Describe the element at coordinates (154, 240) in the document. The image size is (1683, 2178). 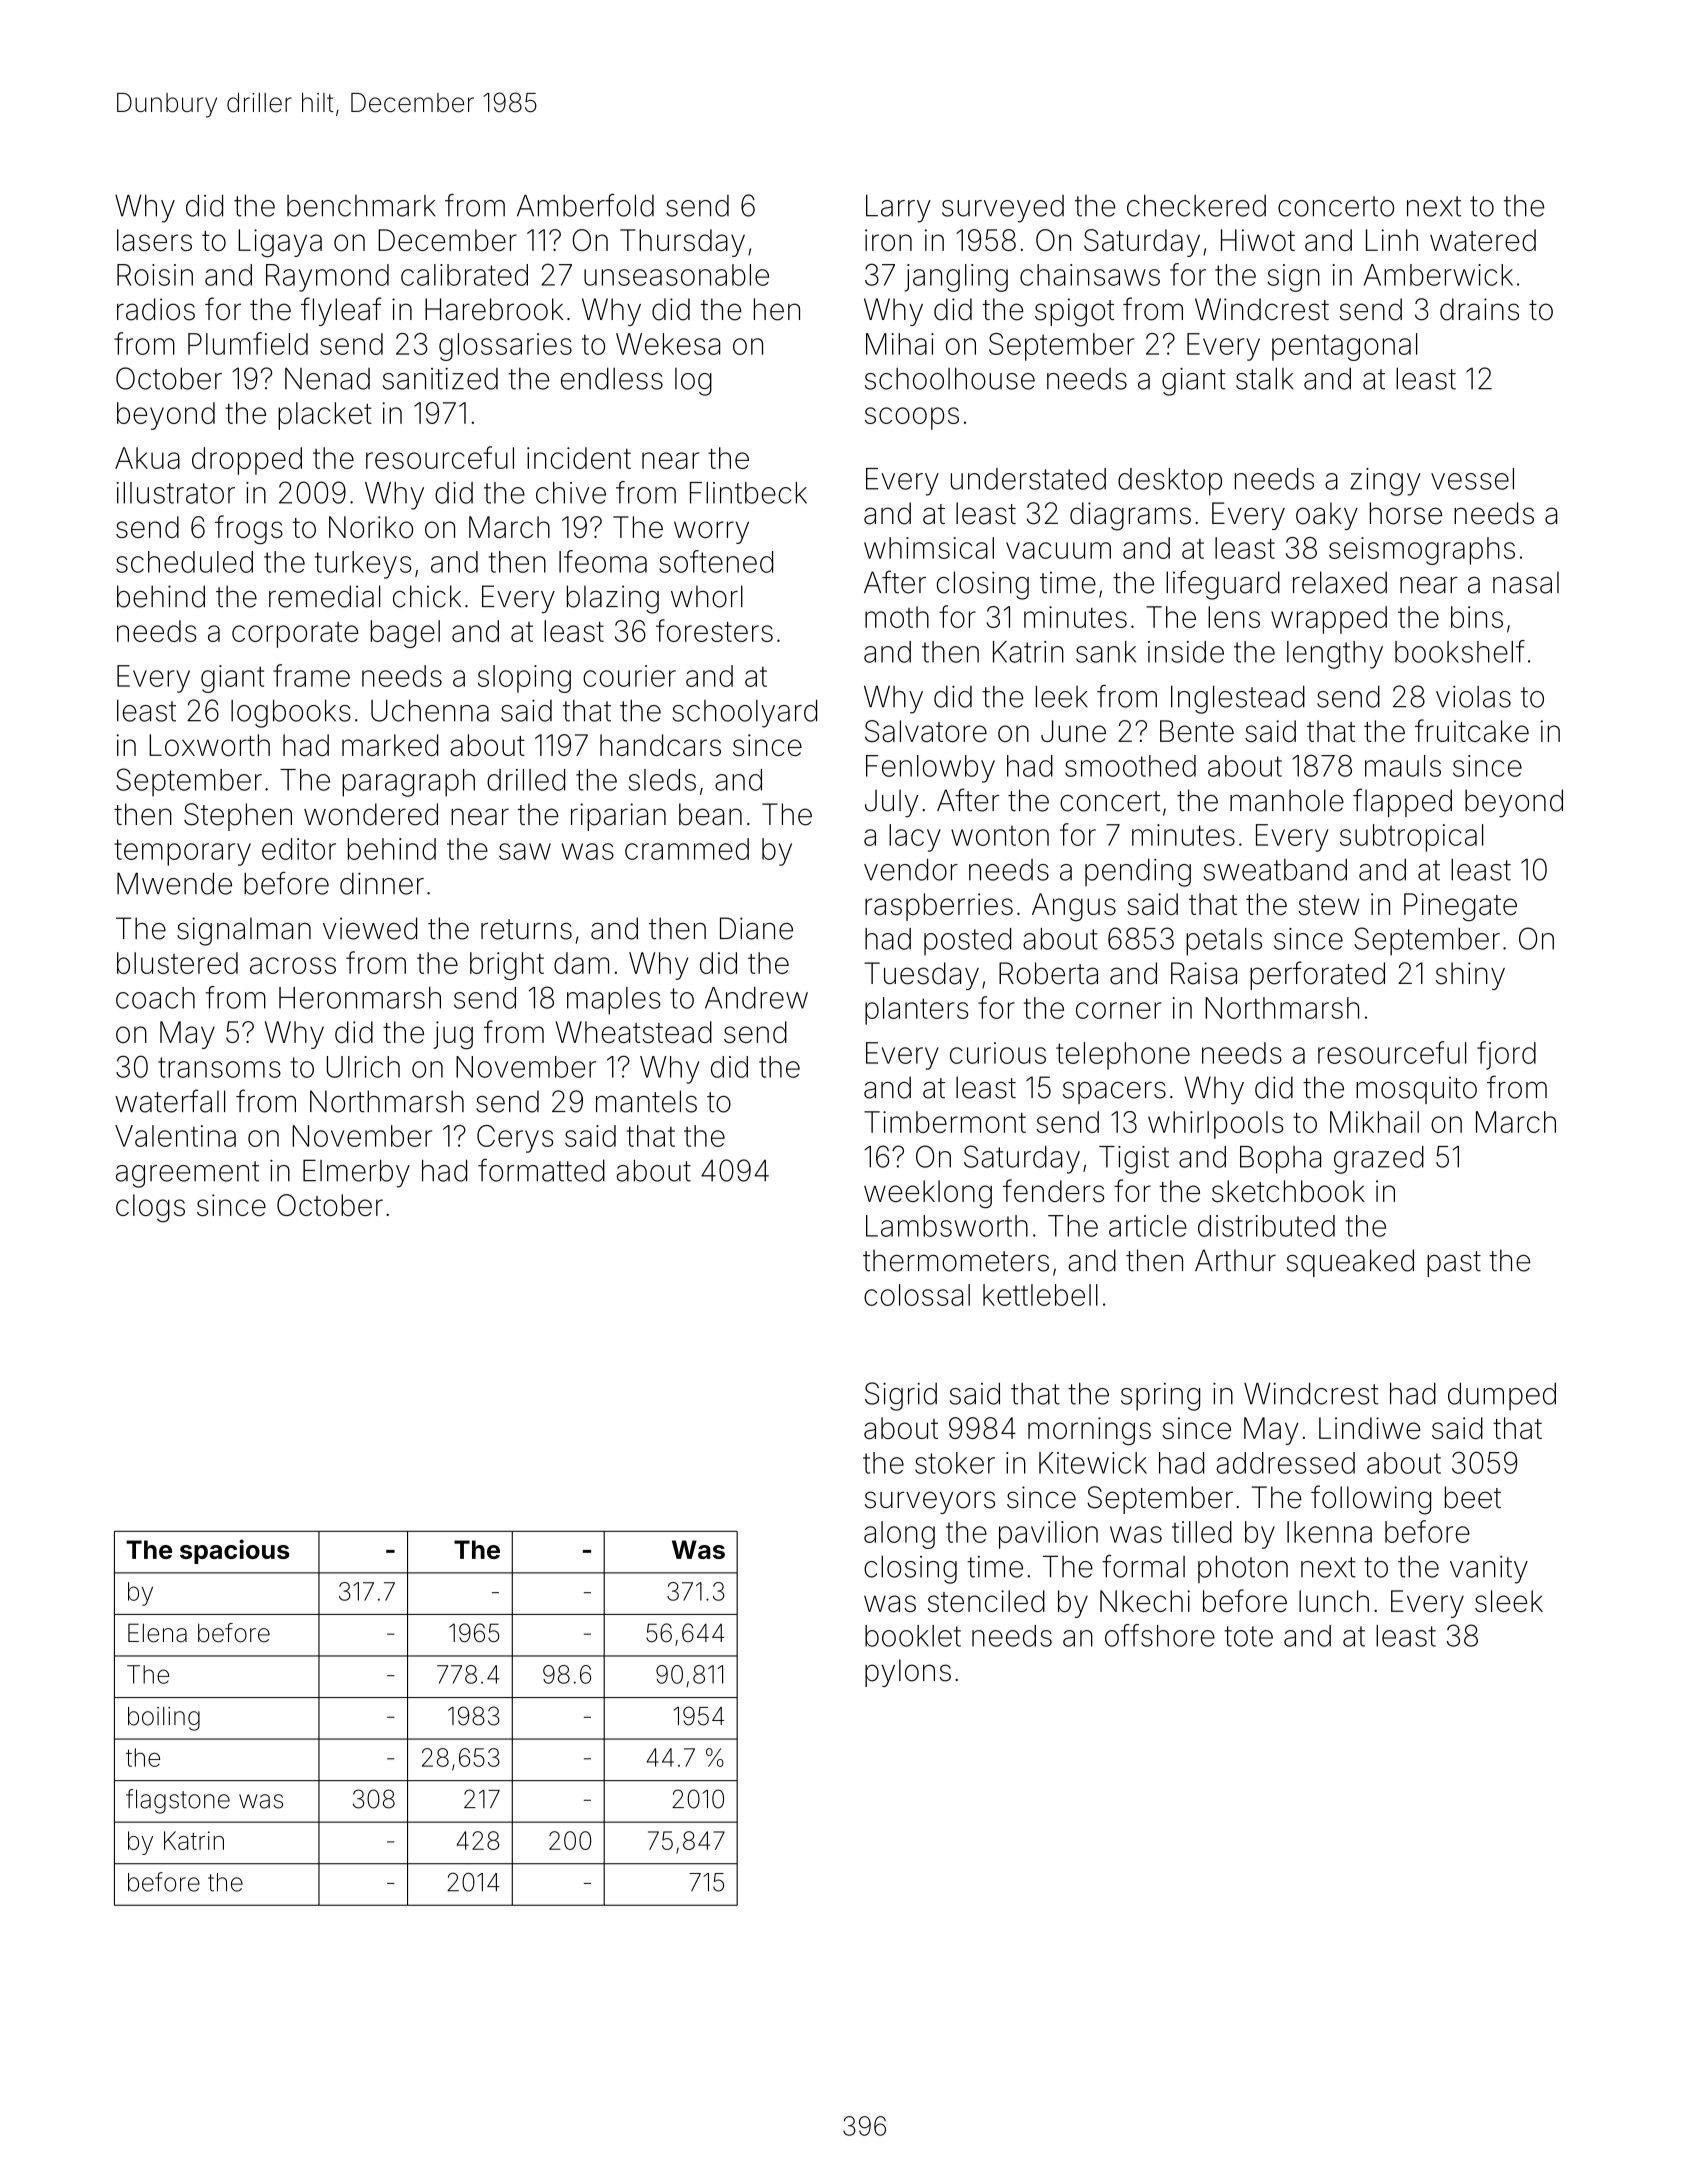
I see `lasers` at that location.
